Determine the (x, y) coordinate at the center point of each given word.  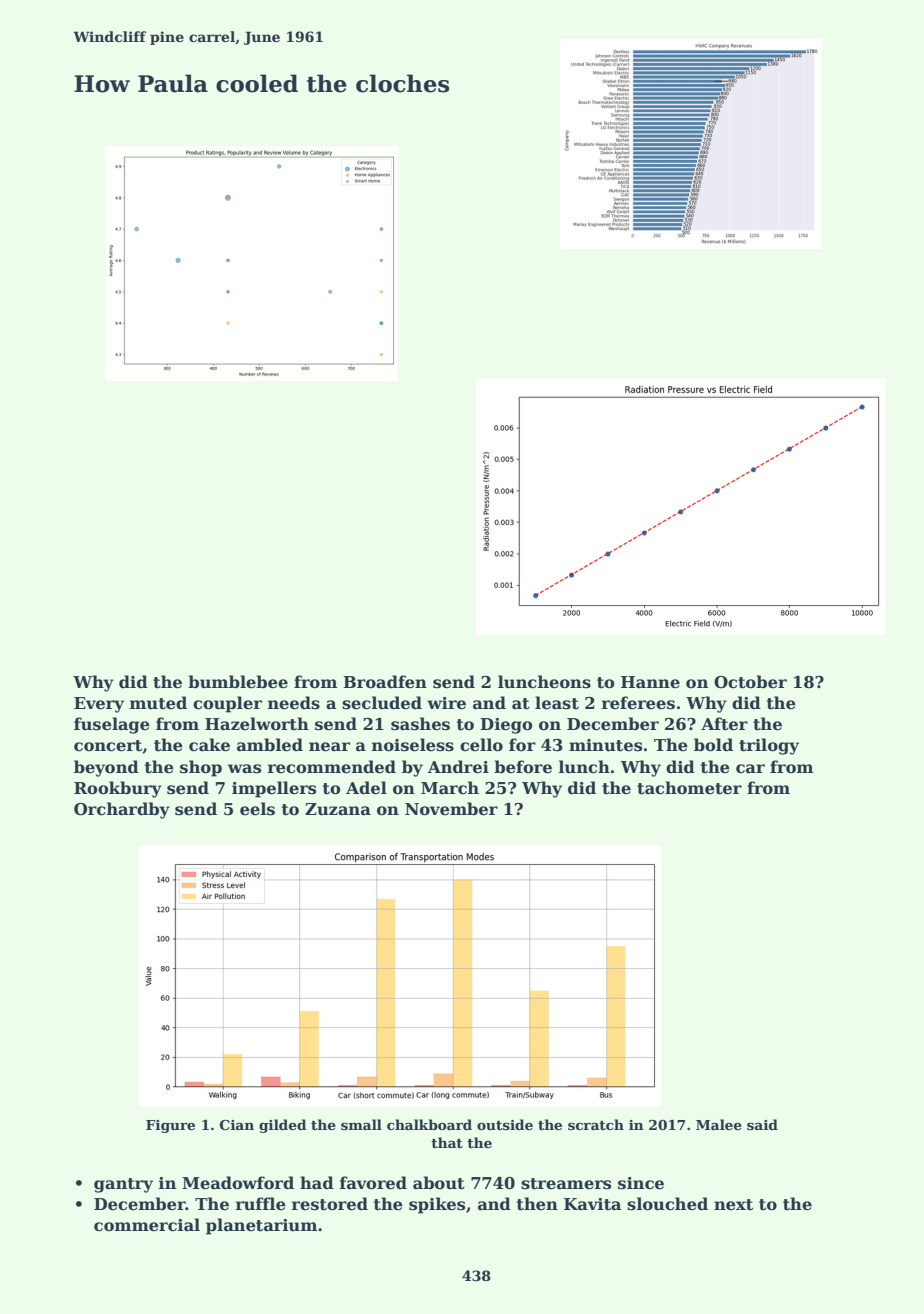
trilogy (769, 746)
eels (257, 809)
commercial (147, 1224)
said (762, 1124)
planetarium (261, 1226)
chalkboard (429, 1124)
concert (108, 746)
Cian (237, 1125)
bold (713, 745)
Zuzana (338, 809)
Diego (506, 726)
